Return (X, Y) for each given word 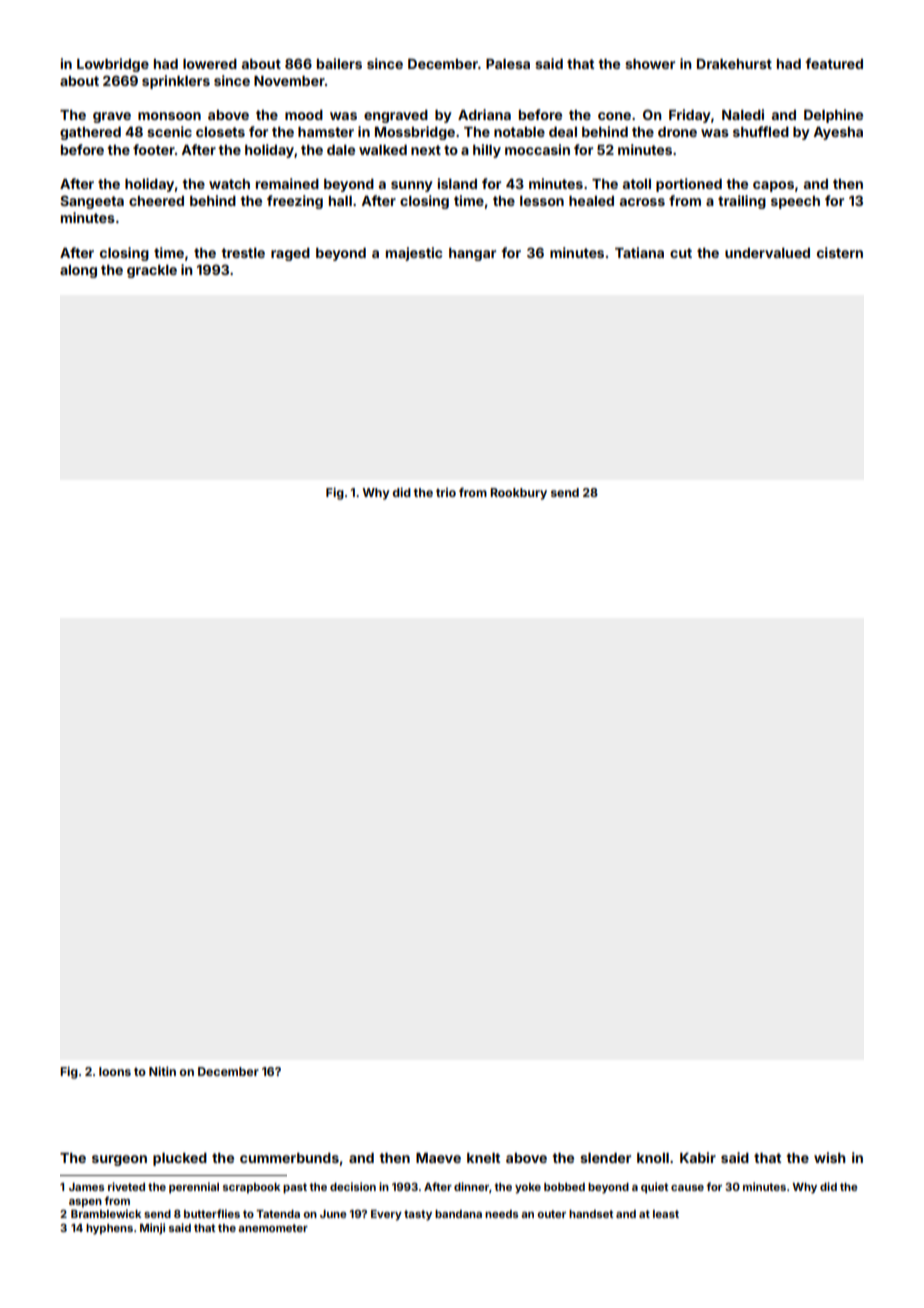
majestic (414, 254)
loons (115, 1071)
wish (830, 1157)
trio (446, 492)
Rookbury (518, 494)
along (78, 271)
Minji (152, 1228)
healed (591, 201)
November (289, 81)
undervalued (767, 253)
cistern (840, 252)
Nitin (162, 1071)
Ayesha (838, 133)
